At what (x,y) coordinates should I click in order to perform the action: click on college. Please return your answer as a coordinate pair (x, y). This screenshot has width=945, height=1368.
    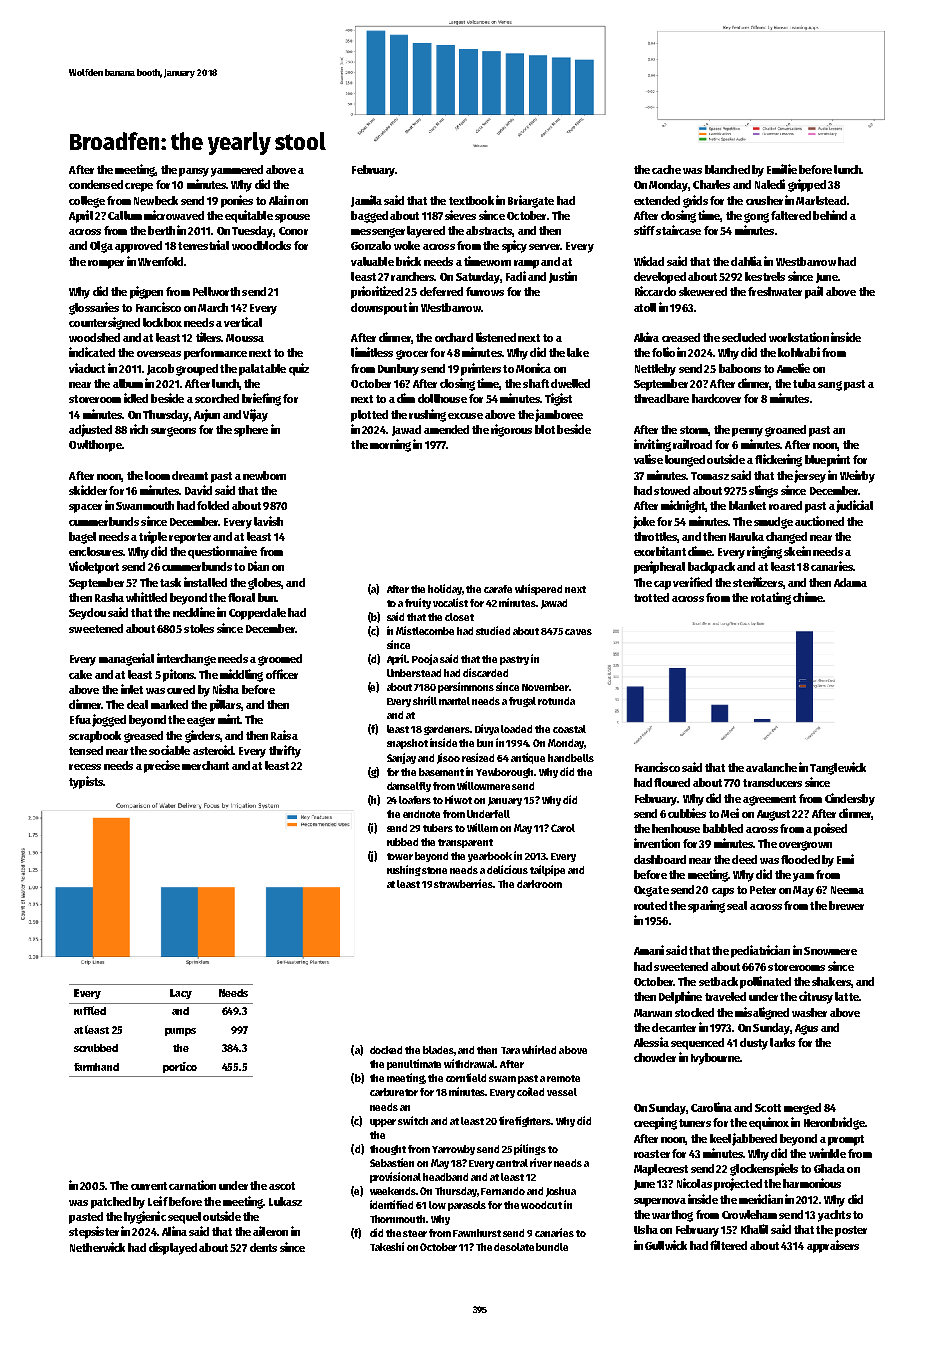
    Looking at the image, I should click on (87, 202).
